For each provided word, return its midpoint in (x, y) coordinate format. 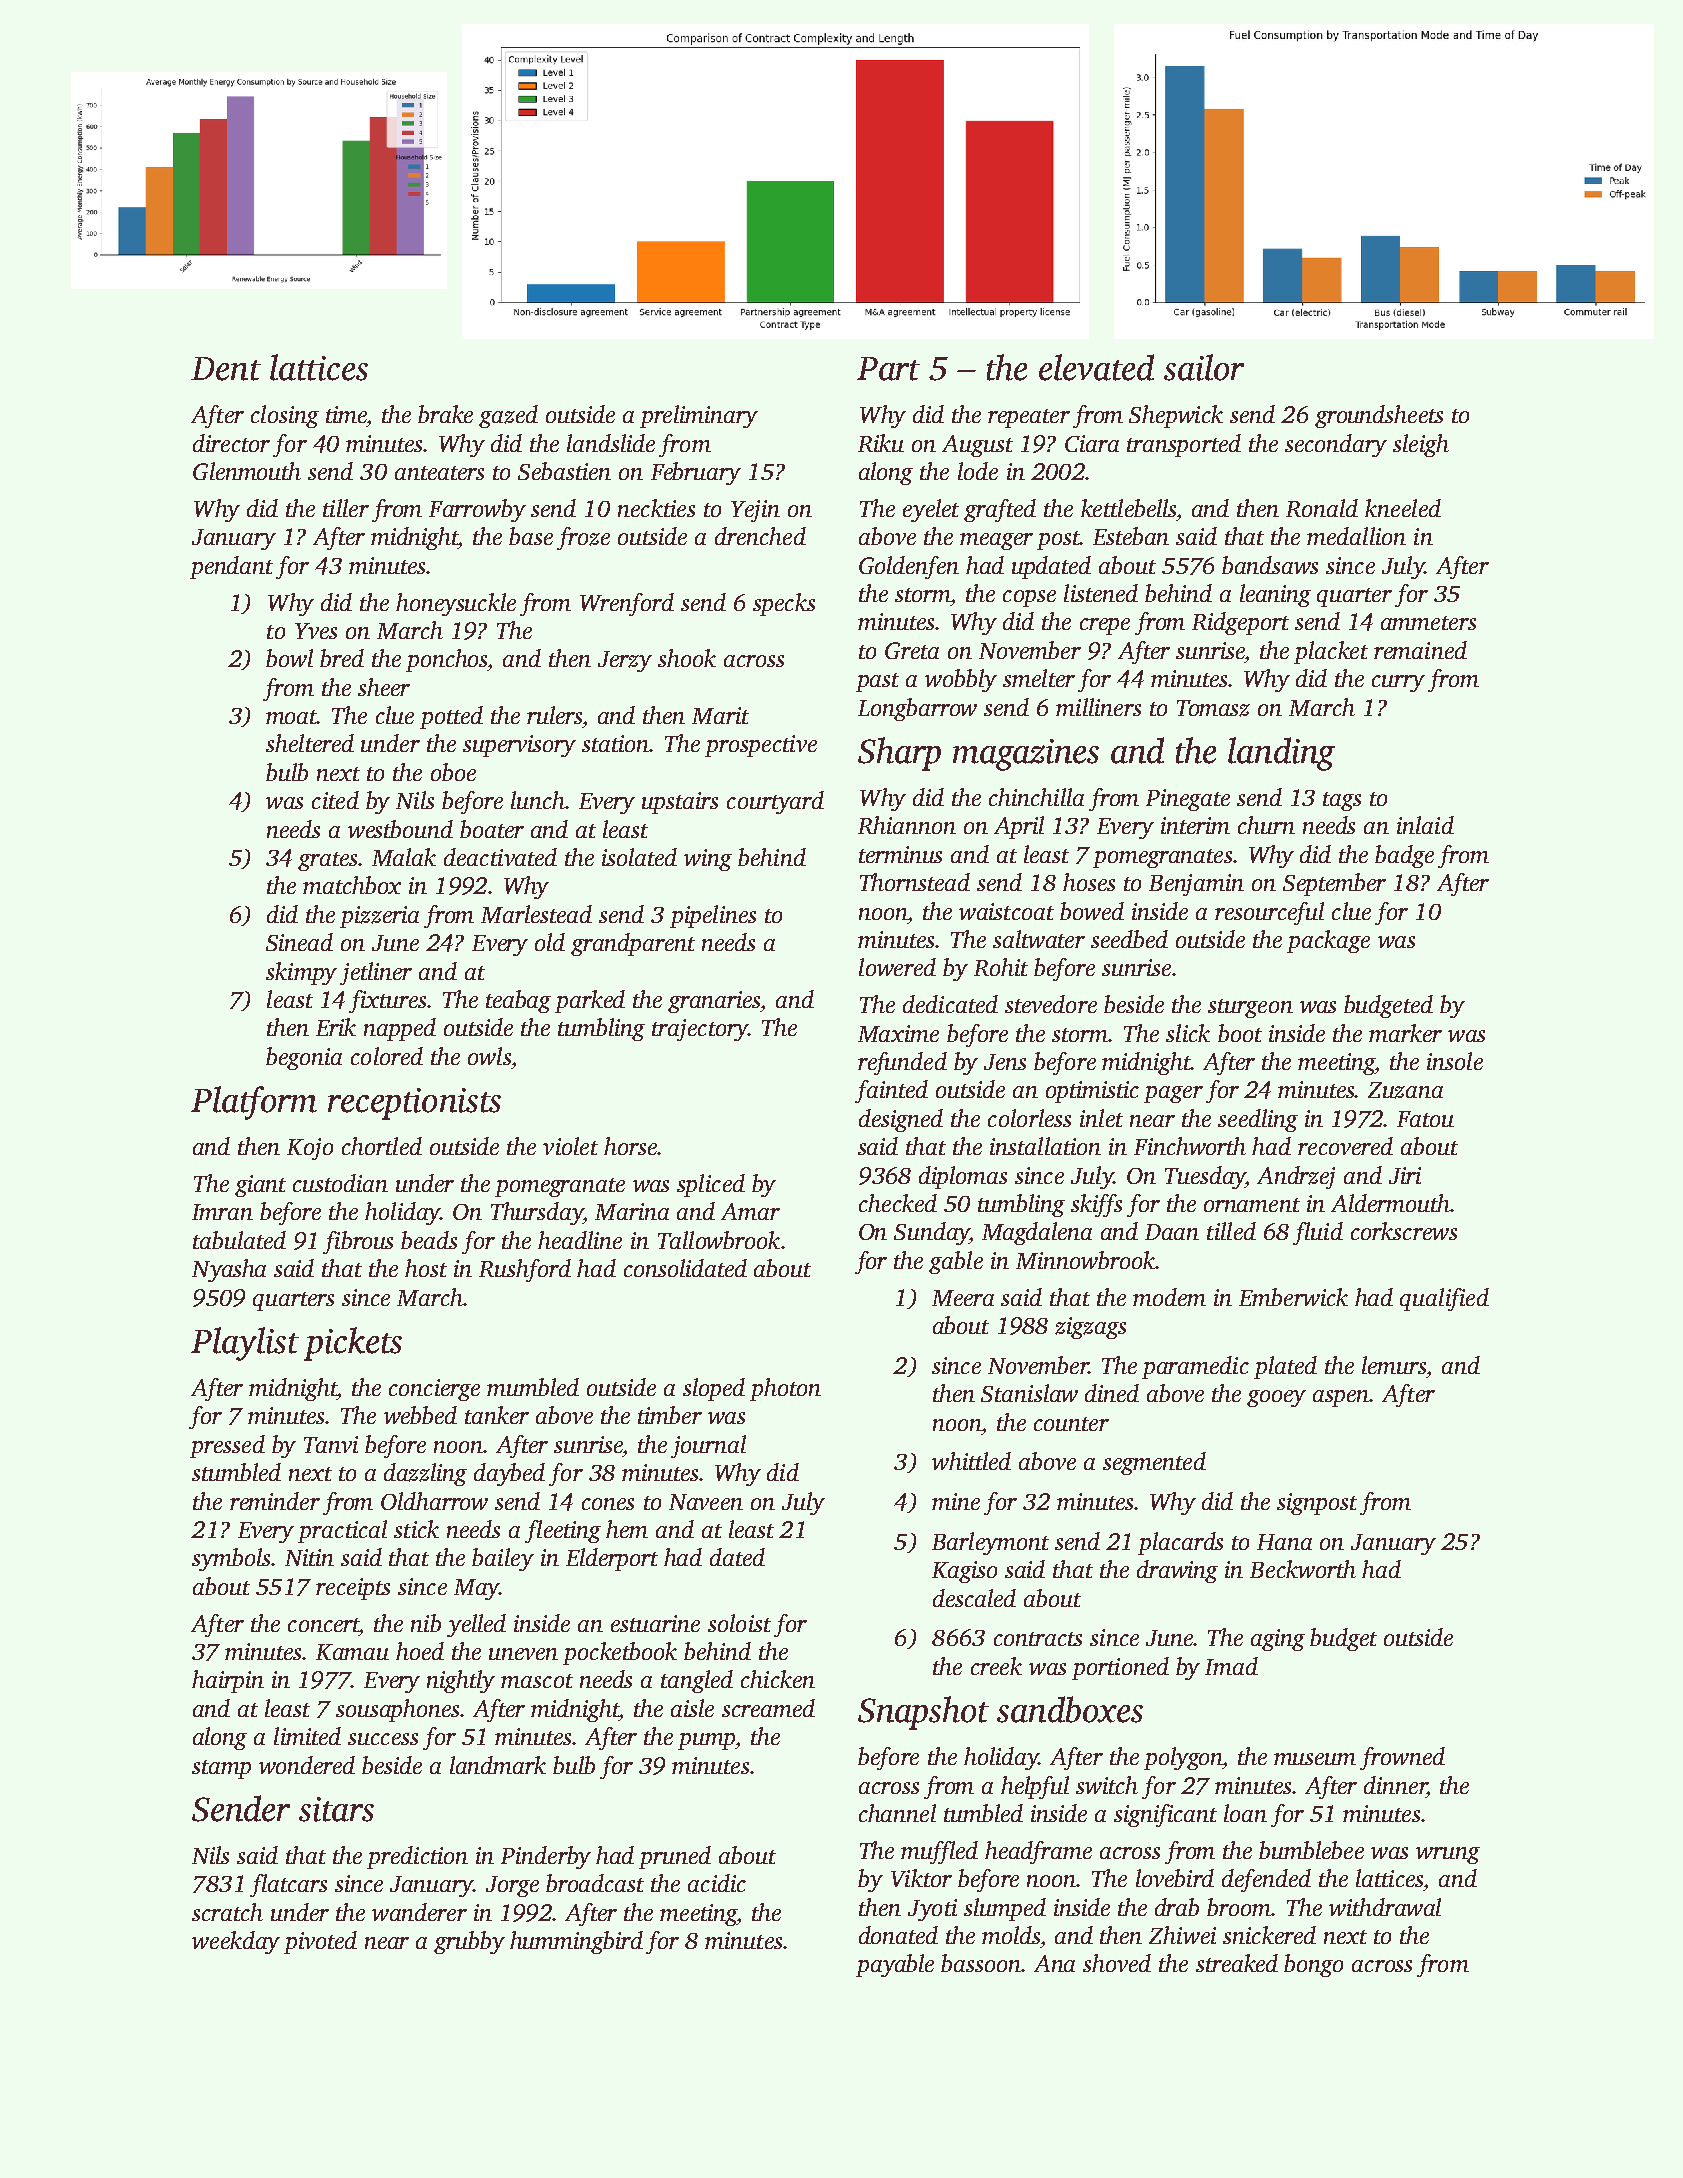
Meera (963, 1298)
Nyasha (229, 1270)
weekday (236, 1942)
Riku (881, 443)
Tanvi (331, 1444)
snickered (1269, 1935)
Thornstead (915, 882)
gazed (508, 416)
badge (1404, 856)
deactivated (500, 857)
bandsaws (1270, 565)
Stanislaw (1029, 1393)
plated (1285, 1367)
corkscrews (1404, 1231)
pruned (675, 1857)
